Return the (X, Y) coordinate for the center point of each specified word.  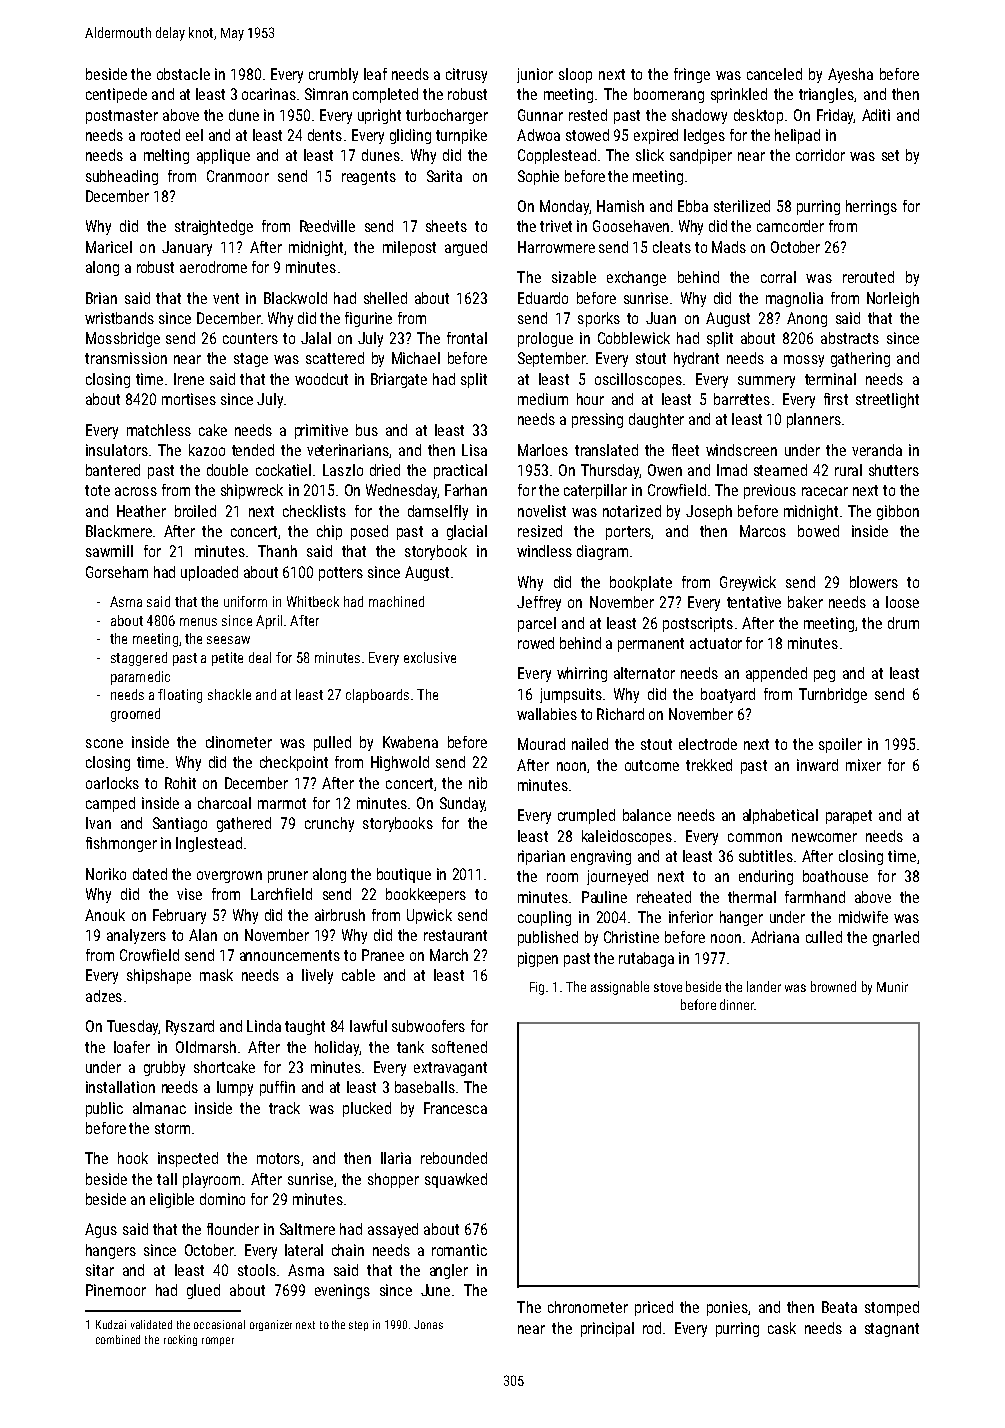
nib (478, 783)
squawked (456, 1180)
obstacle (183, 74)
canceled (774, 74)
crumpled (586, 816)
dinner (737, 1004)
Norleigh (893, 299)
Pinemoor (116, 1290)
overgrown (229, 877)
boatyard (728, 695)
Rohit (180, 783)
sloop (575, 75)
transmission (126, 358)
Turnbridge (833, 695)
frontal (467, 338)
